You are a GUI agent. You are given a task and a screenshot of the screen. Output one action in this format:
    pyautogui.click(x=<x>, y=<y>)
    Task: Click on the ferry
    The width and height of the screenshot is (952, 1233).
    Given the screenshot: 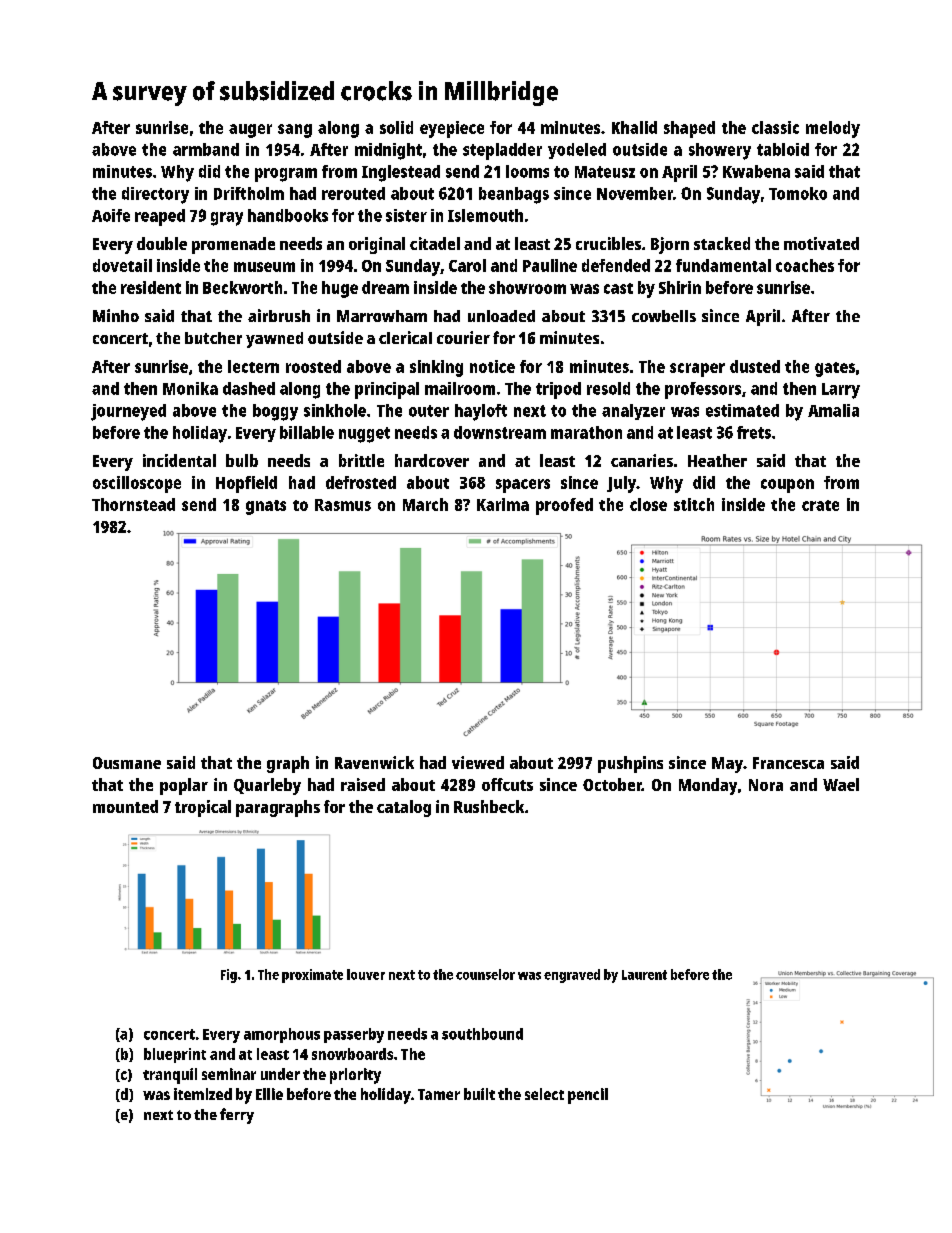 What is the action you would take?
    pyautogui.click(x=237, y=1116)
